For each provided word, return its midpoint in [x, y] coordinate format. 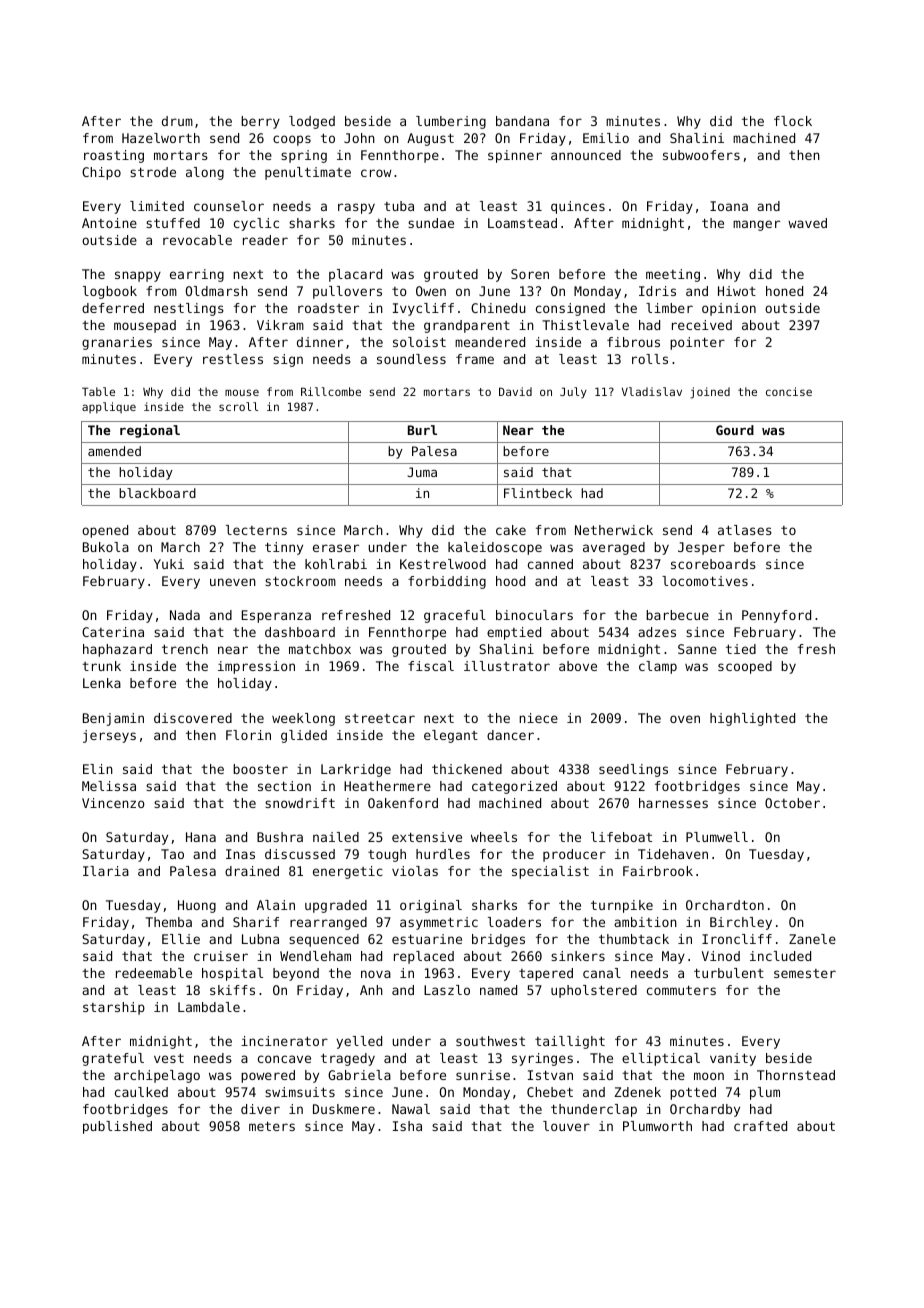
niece [538, 718]
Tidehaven [673, 854]
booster [260, 769]
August [430, 139]
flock [793, 121]
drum [177, 121]
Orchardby [705, 1110]
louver [566, 1126]
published [117, 1127]
